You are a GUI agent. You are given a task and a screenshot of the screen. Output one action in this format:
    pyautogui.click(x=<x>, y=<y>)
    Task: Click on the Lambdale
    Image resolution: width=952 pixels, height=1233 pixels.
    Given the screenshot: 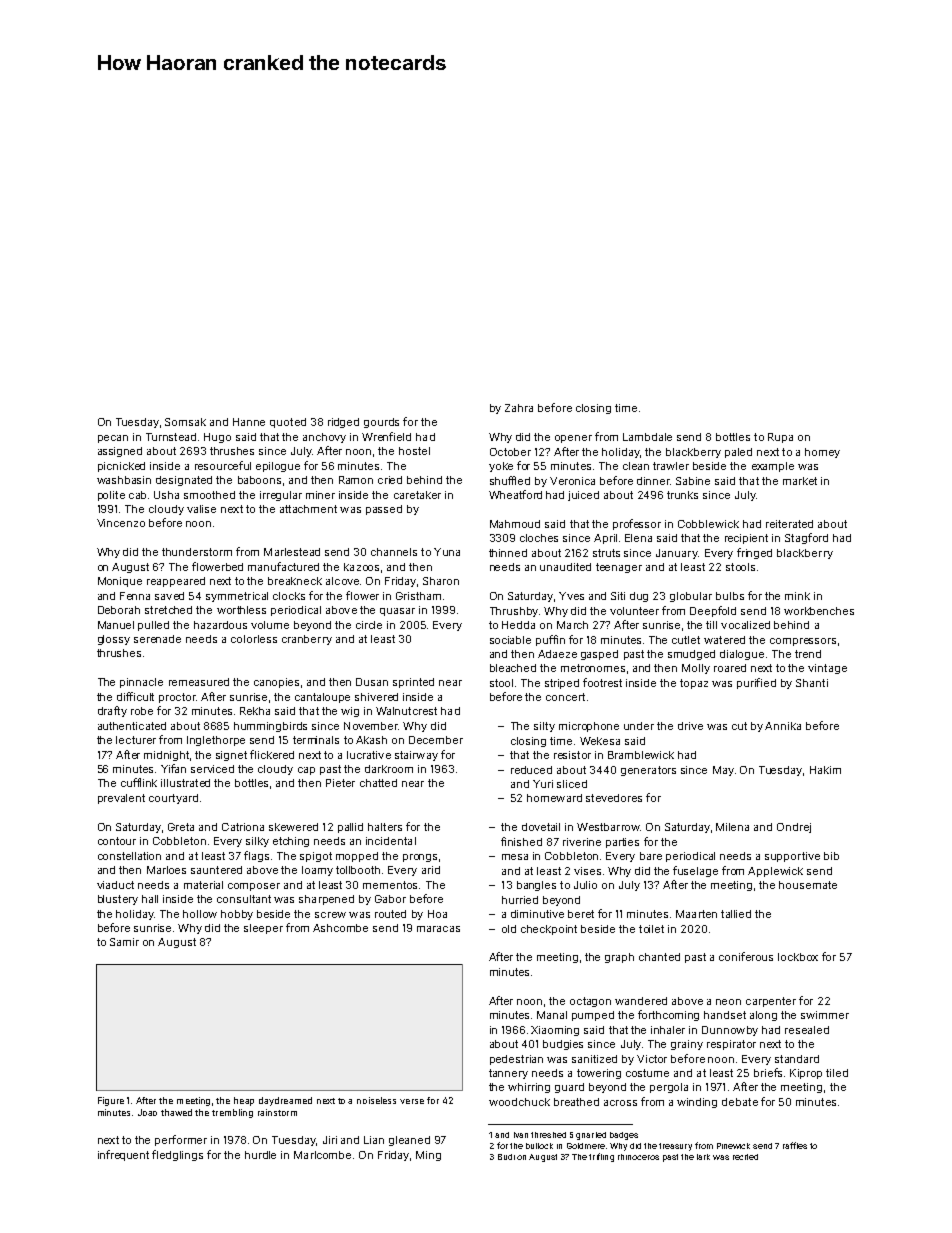 What is the action you would take?
    pyautogui.click(x=647, y=437)
